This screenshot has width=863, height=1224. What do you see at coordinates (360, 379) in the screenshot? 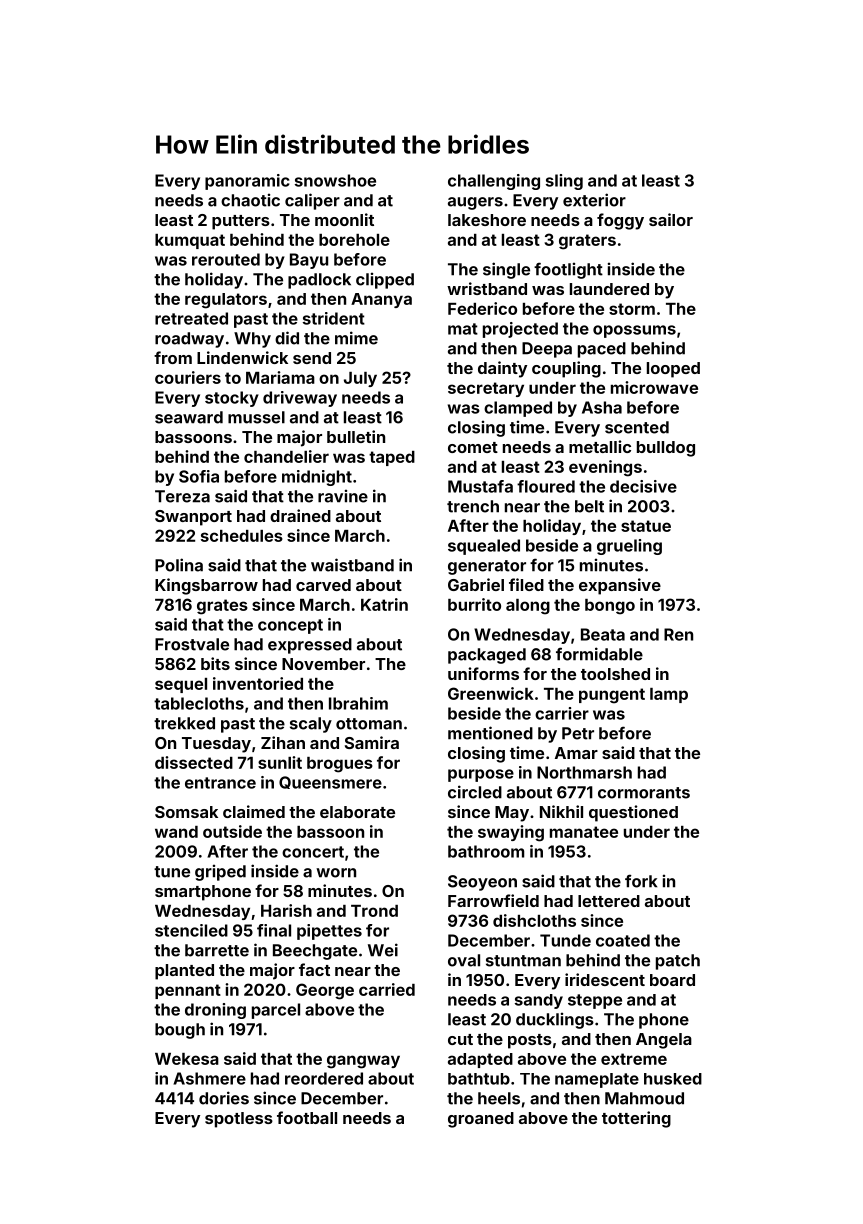
I see `July` at bounding box center [360, 379].
